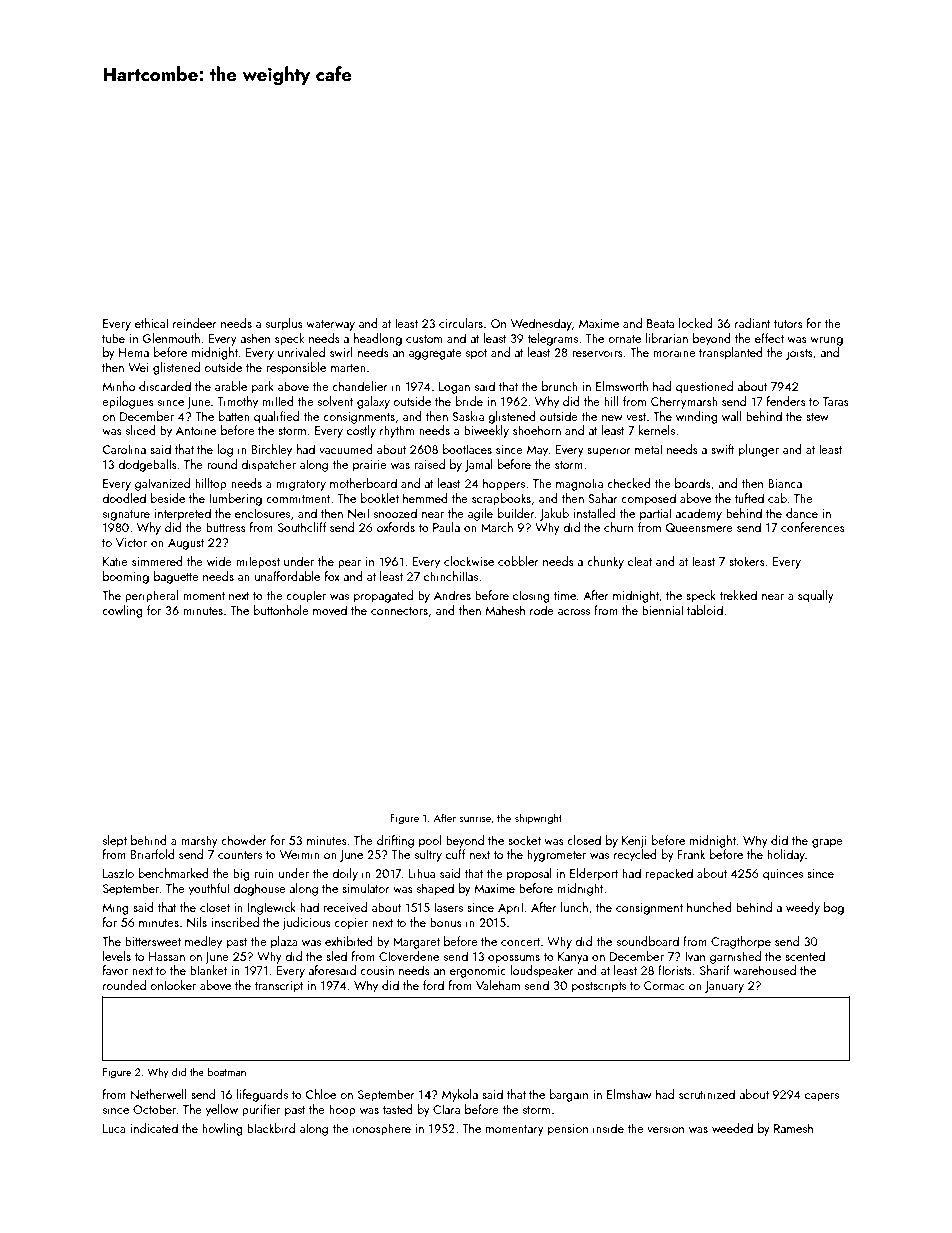 The image size is (952, 1233). Describe the element at coordinates (395, 841) in the page. I see `drifting` at that location.
